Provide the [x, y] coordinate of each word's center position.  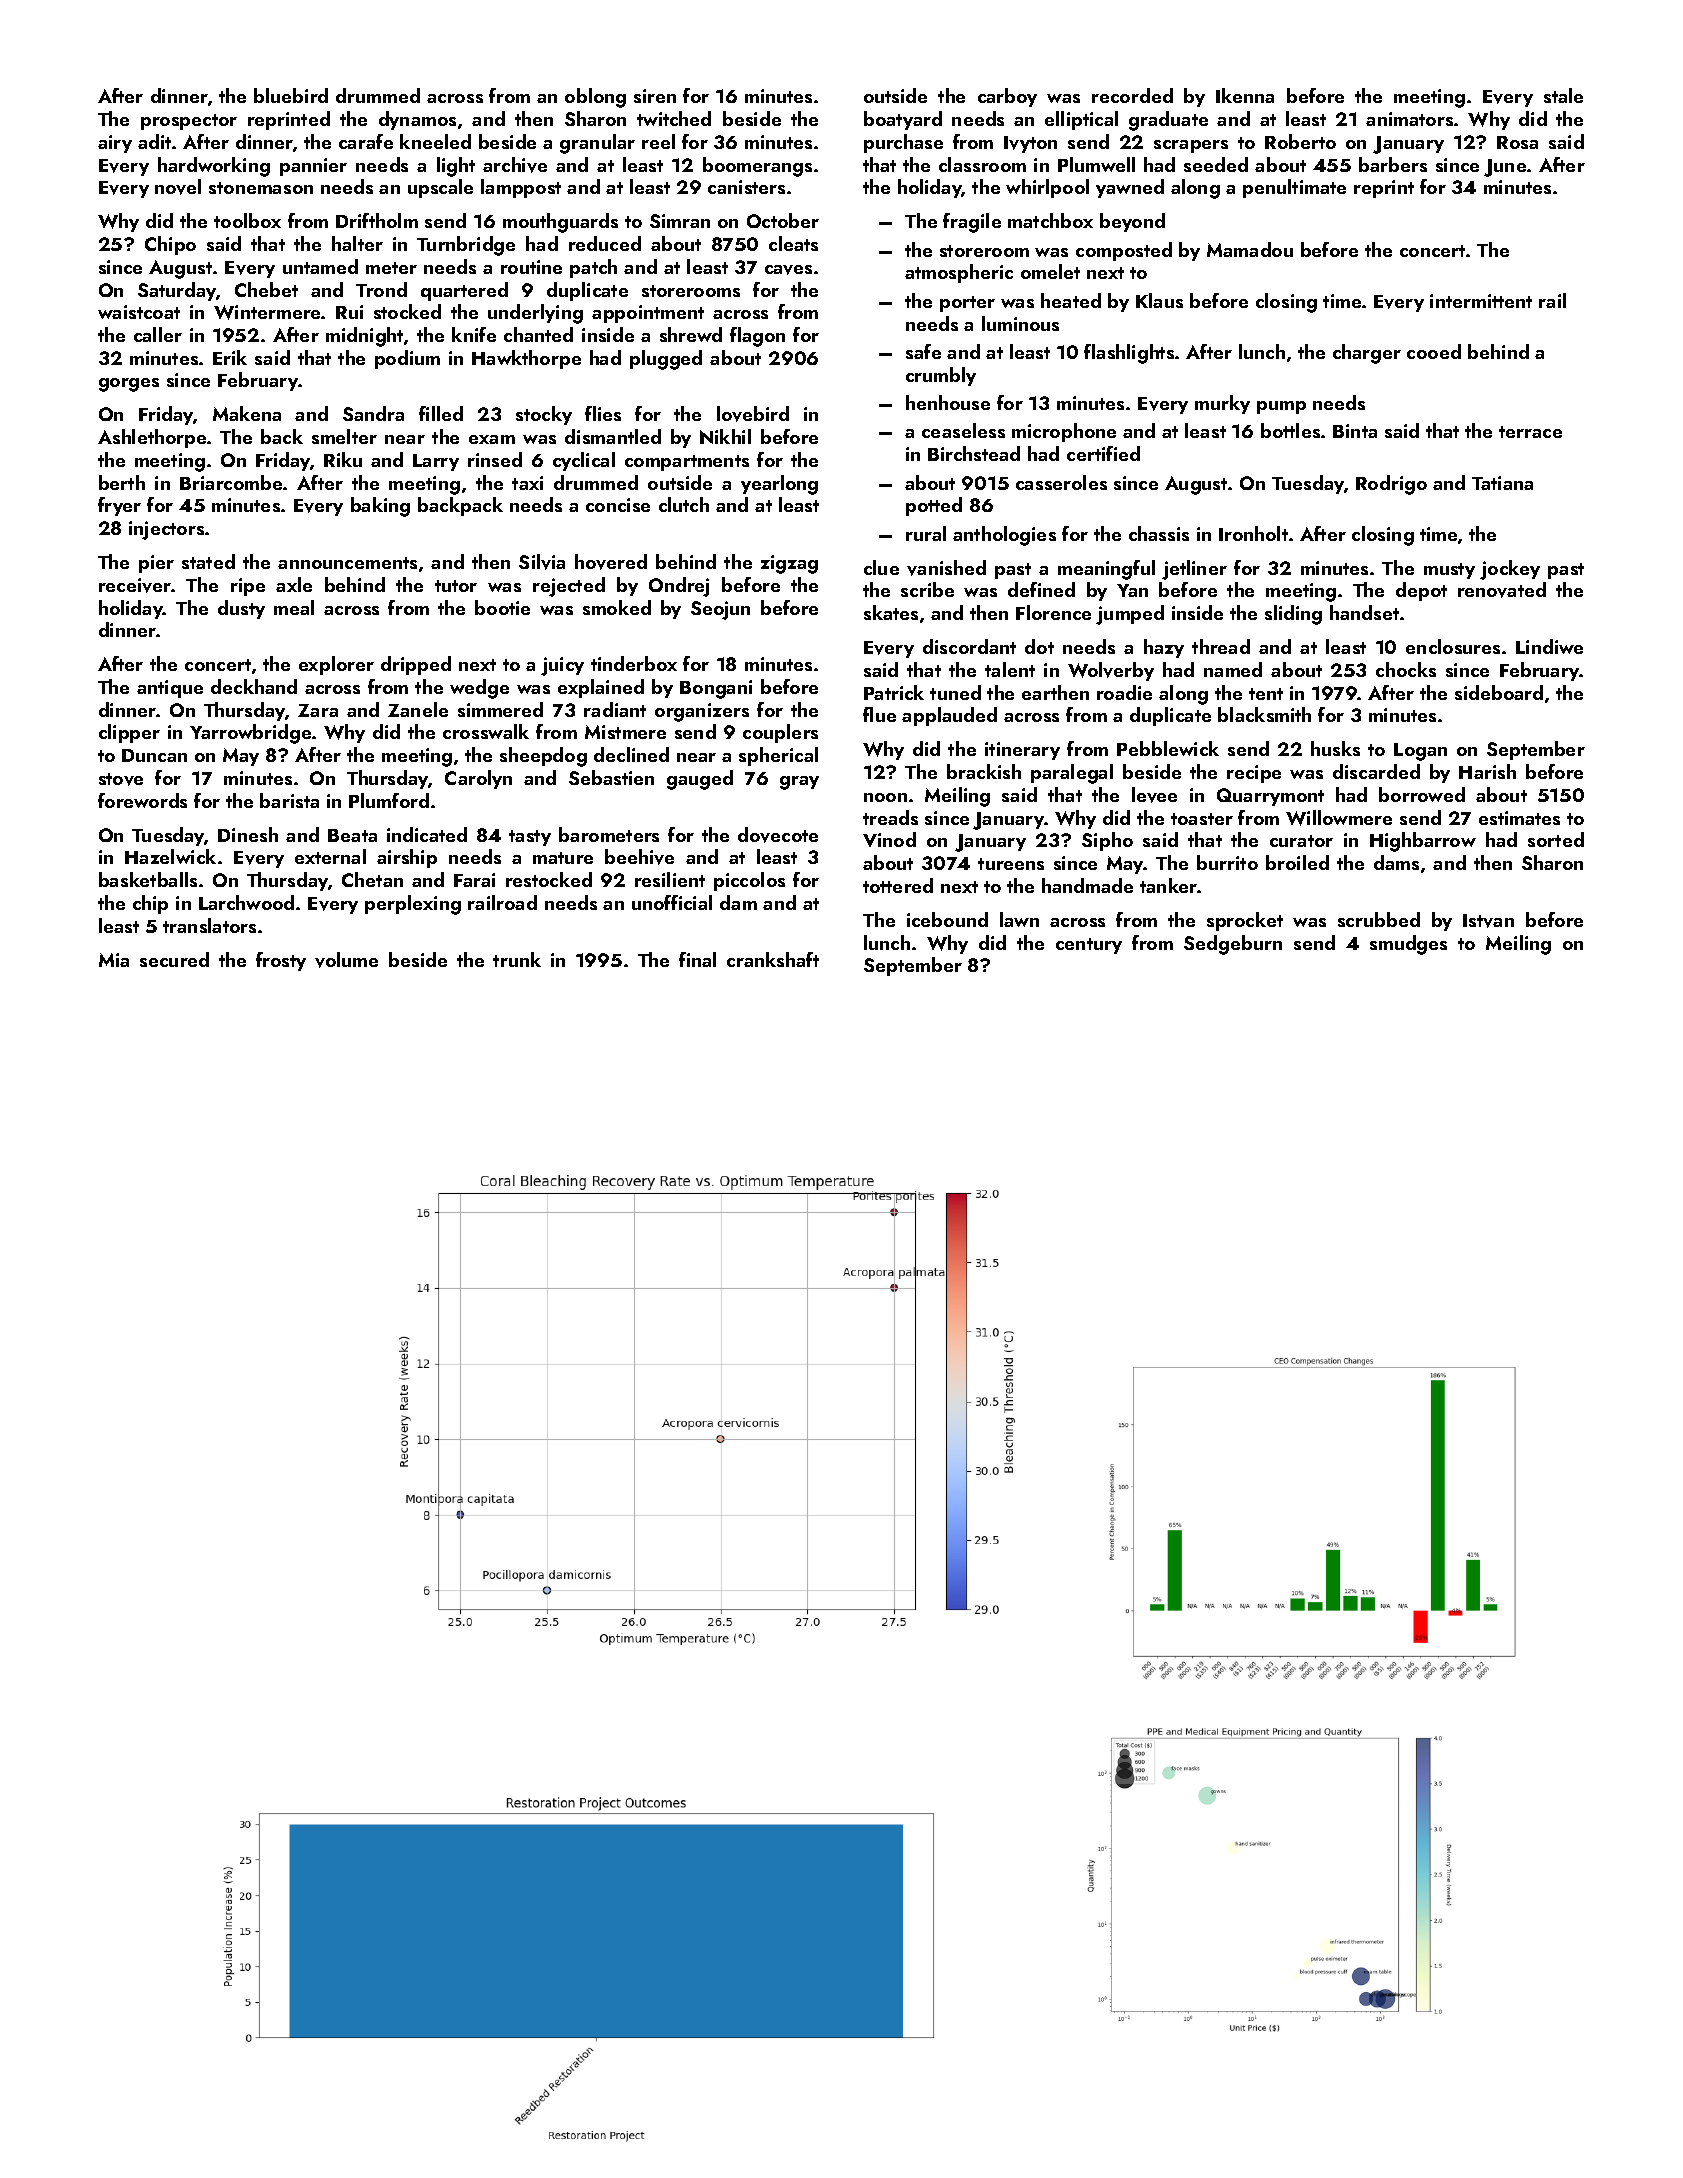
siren [655, 96]
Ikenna [1245, 95]
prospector [189, 122]
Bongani [716, 689]
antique [170, 689]
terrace [1530, 432]
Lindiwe [1549, 646]
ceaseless [963, 430]
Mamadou [1250, 249]
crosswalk [486, 731]
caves [788, 270]
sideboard [1499, 692]
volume [346, 960]
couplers [780, 733]
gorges [129, 385]
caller [158, 334]
